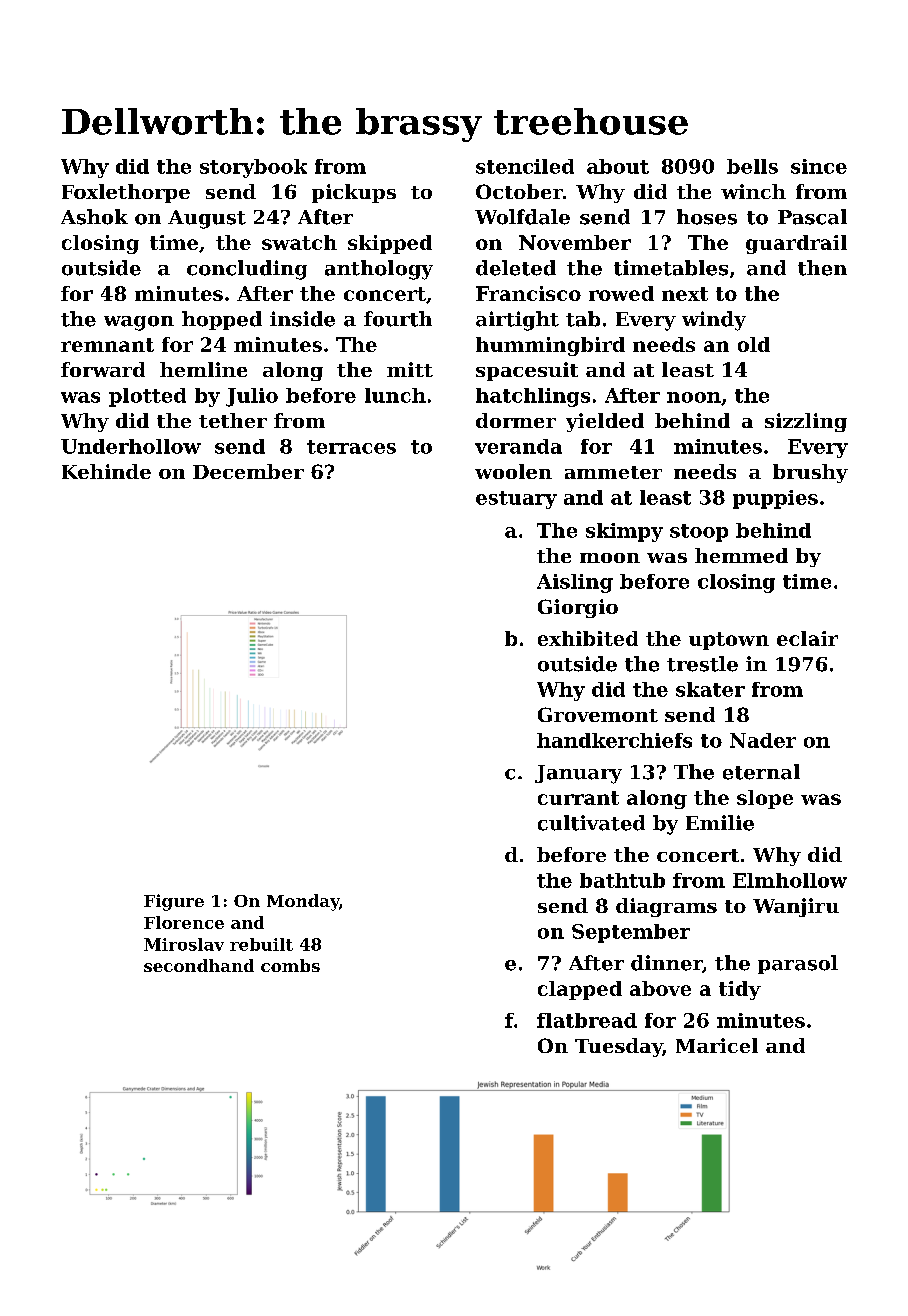  What do you see at coordinates (253, 168) in the page?
I see `storybook` at bounding box center [253, 168].
